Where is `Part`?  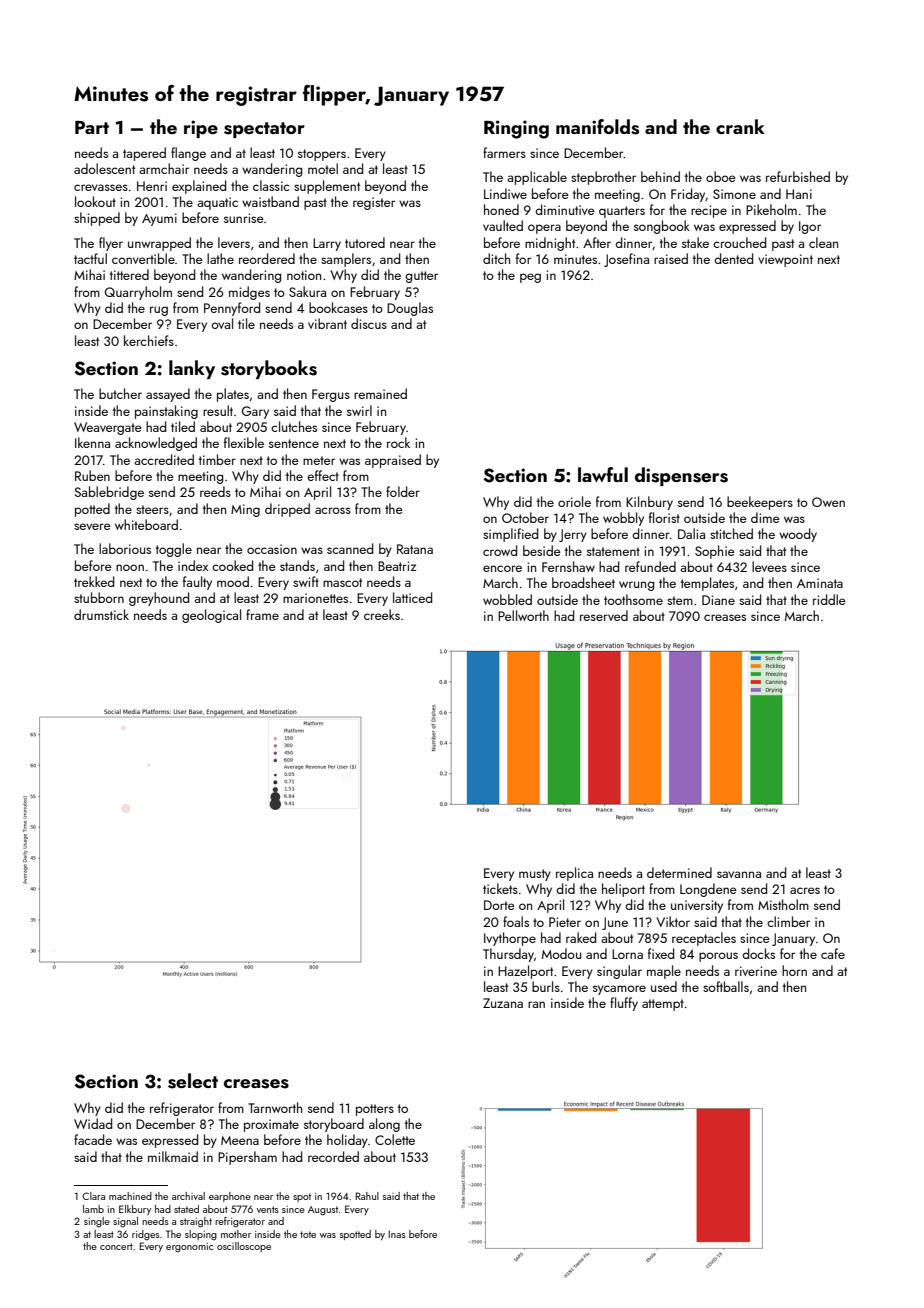 Part is located at coordinates (92, 127).
